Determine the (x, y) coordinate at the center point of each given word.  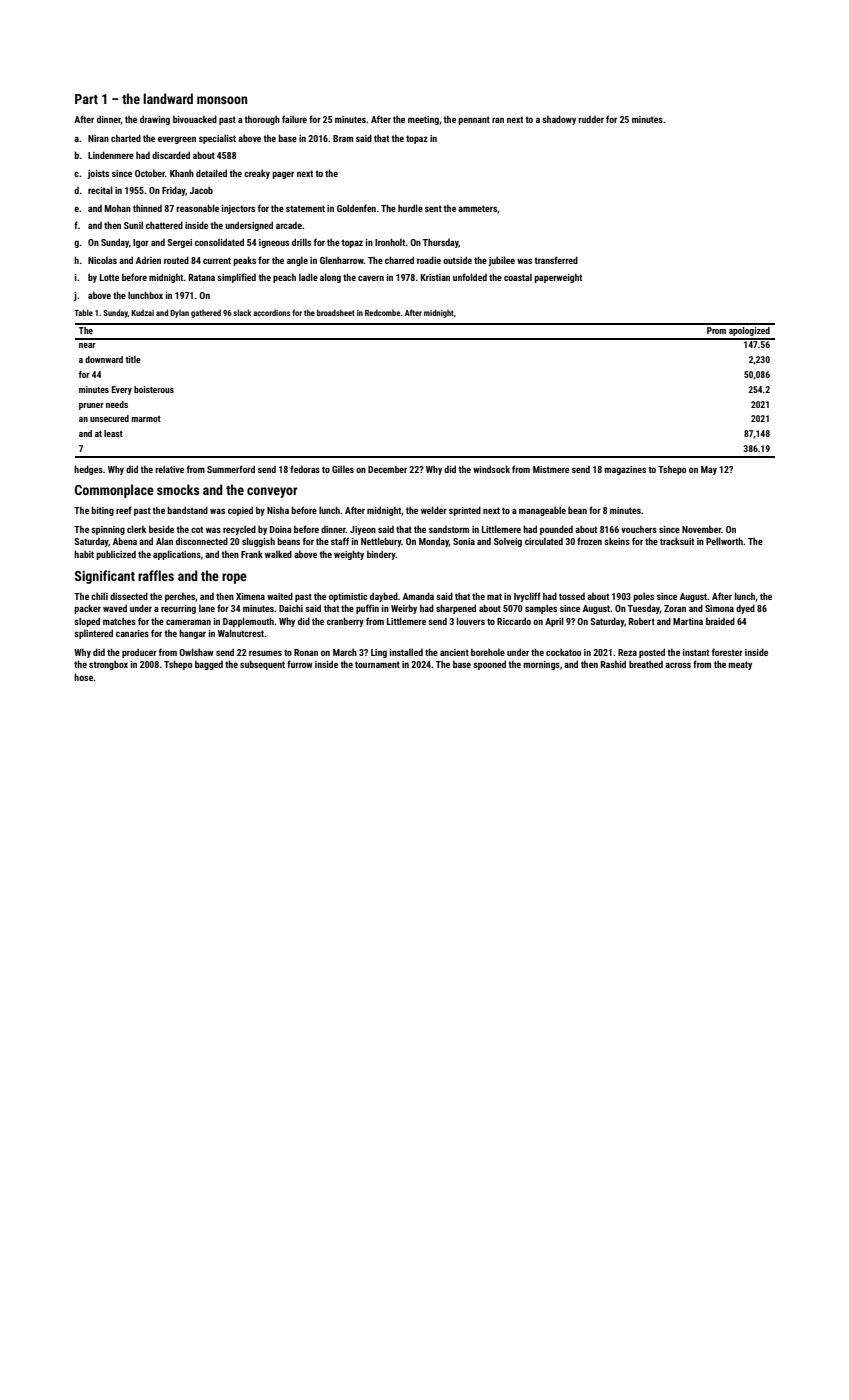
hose (83, 677)
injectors (238, 209)
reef (124, 510)
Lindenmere (111, 155)
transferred (556, 260)
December (387, 469)
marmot (146, 419)
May (709, 470)
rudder (591, 119)
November (701, 529)
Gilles (343, 469)
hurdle (410, 208)
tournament (377, 664)
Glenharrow (342, 260)
